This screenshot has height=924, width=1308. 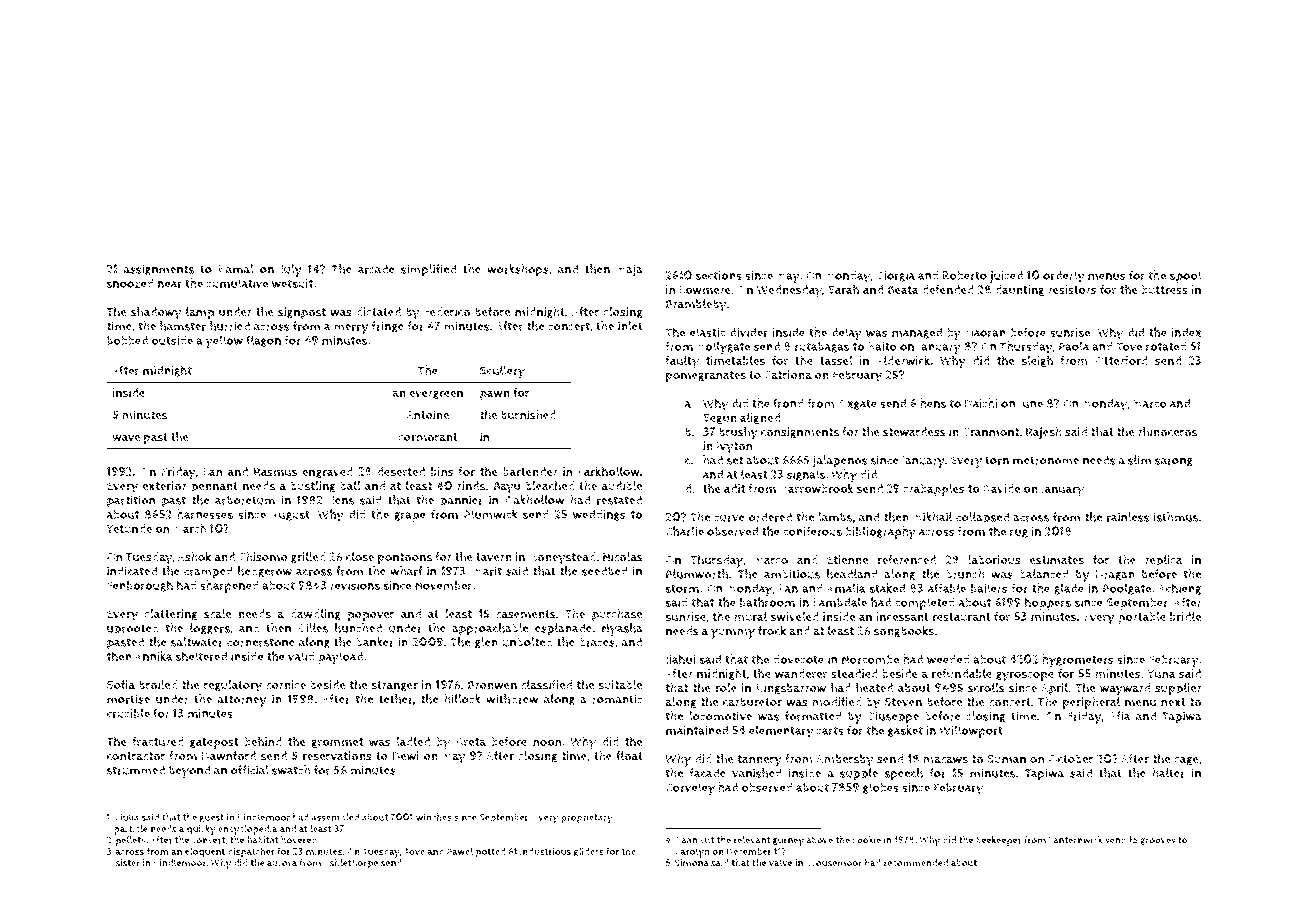 I want to click on strummed, so click(x=136, y=770).
